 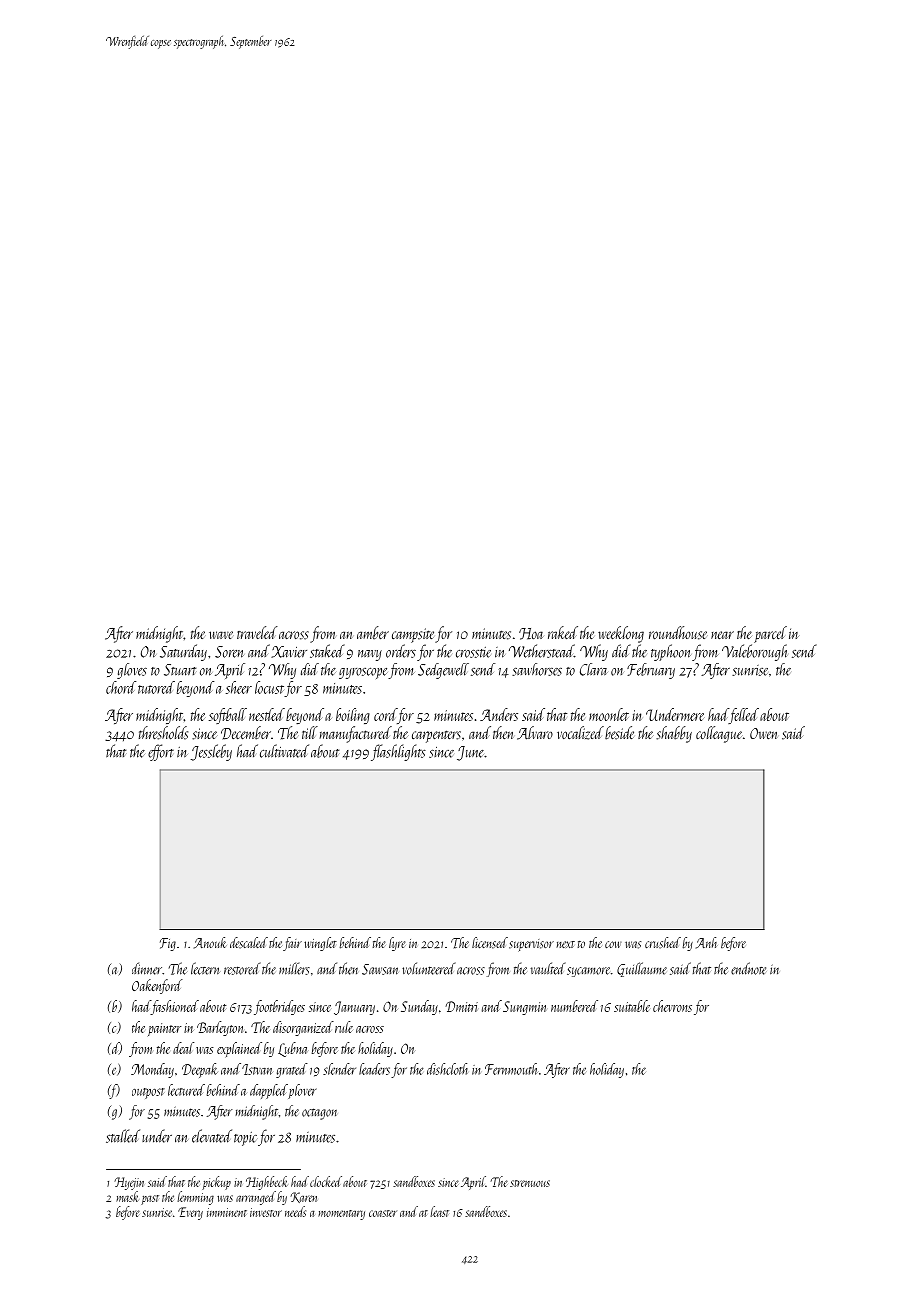 I want to click on chevrons, so click(x=672, y=1006).
